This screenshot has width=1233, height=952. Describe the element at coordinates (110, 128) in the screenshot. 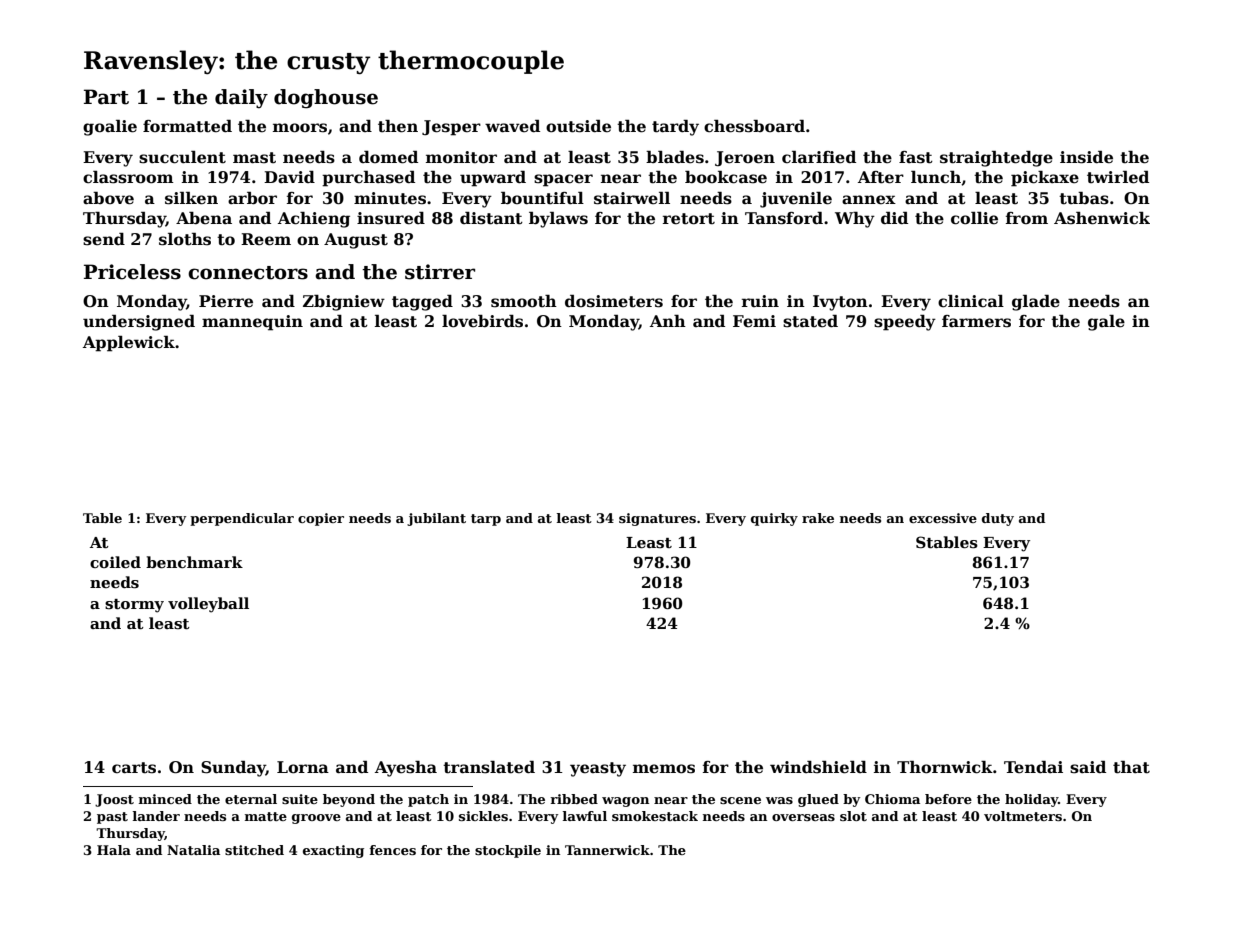

I see `goalie` at that location.
